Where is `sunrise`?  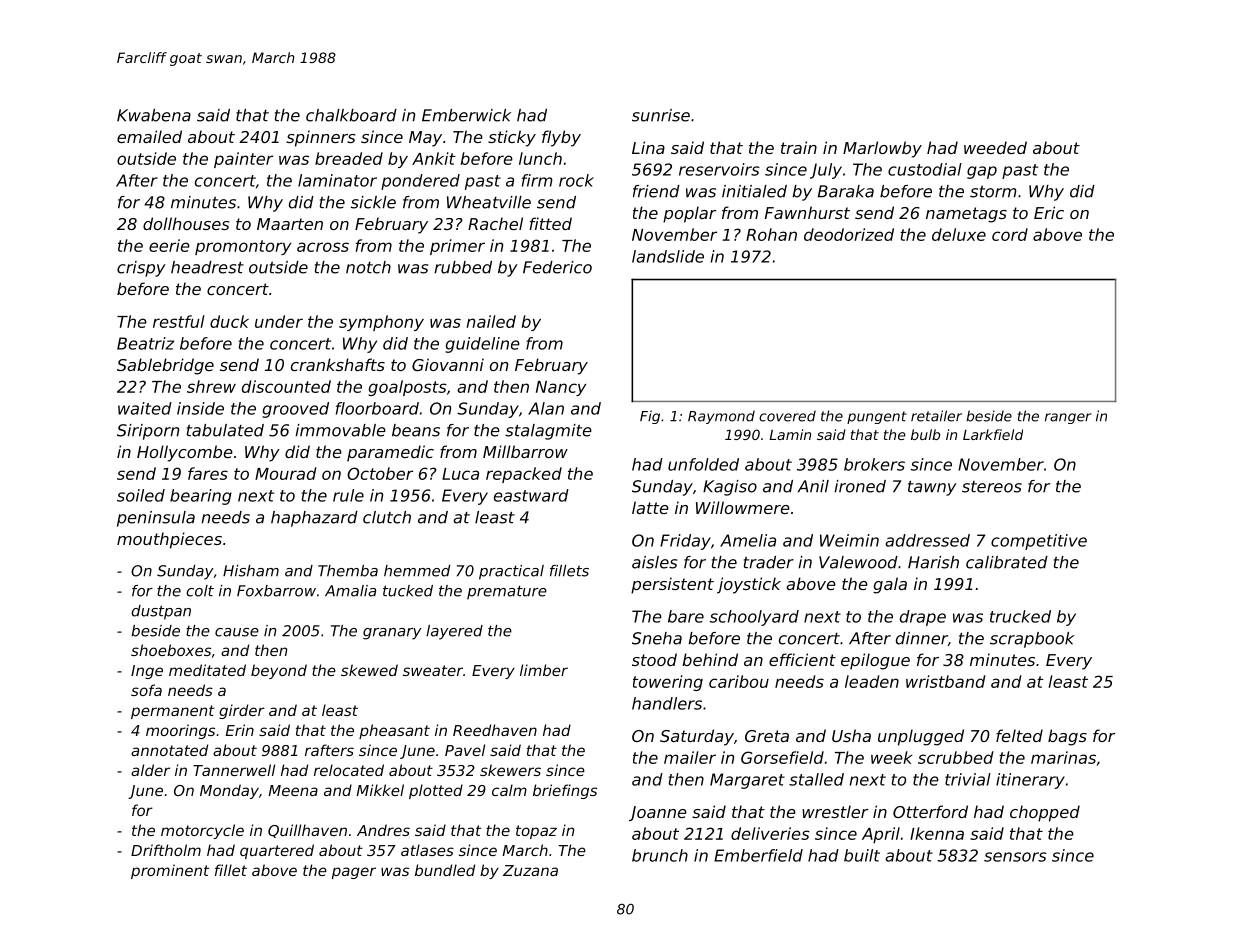
sunrise is located at coordinates (661, 115).
